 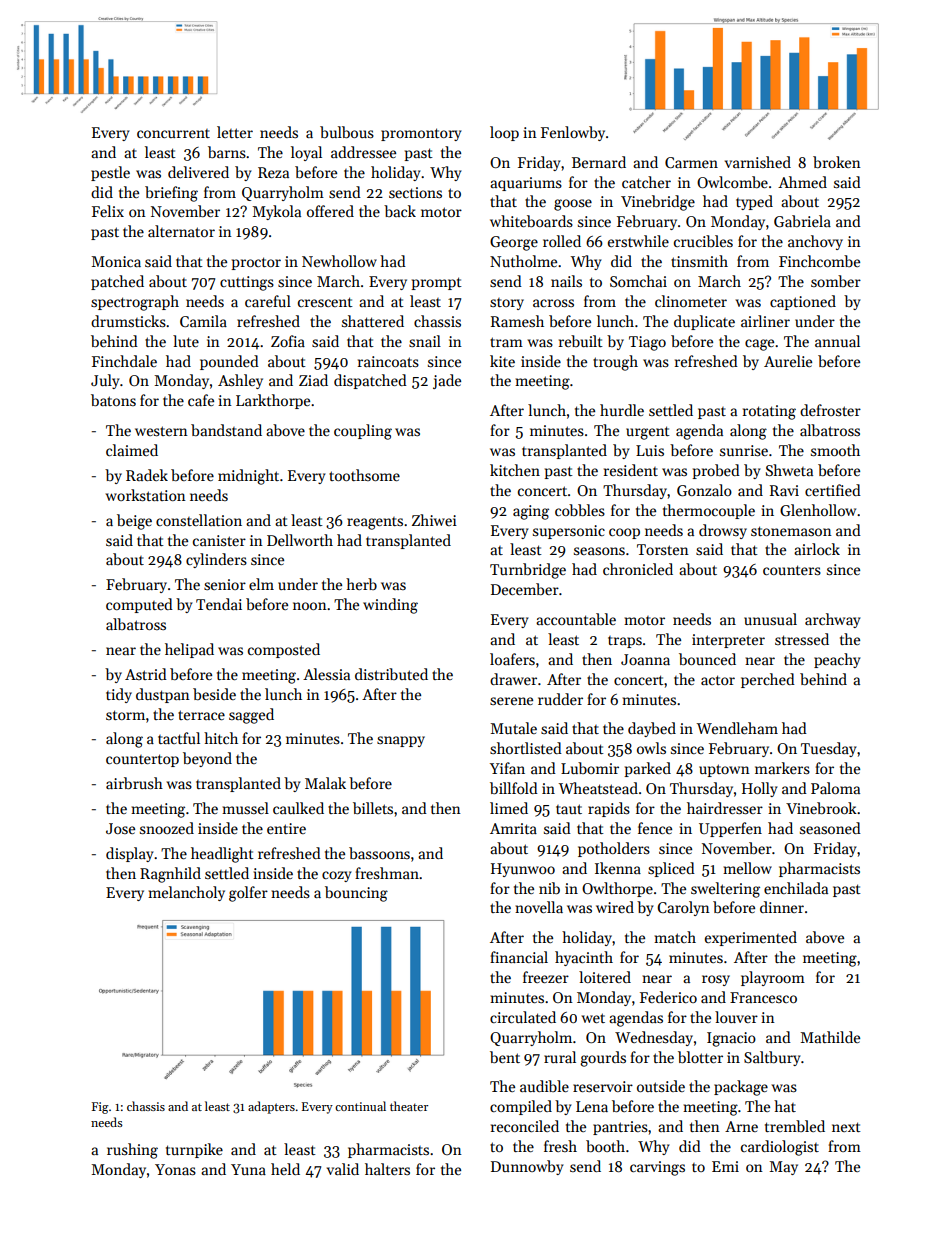 What do you see at coordinates (523, 870) in the image?
I see `Hyunwoo` at bounding box center [523, 870].
